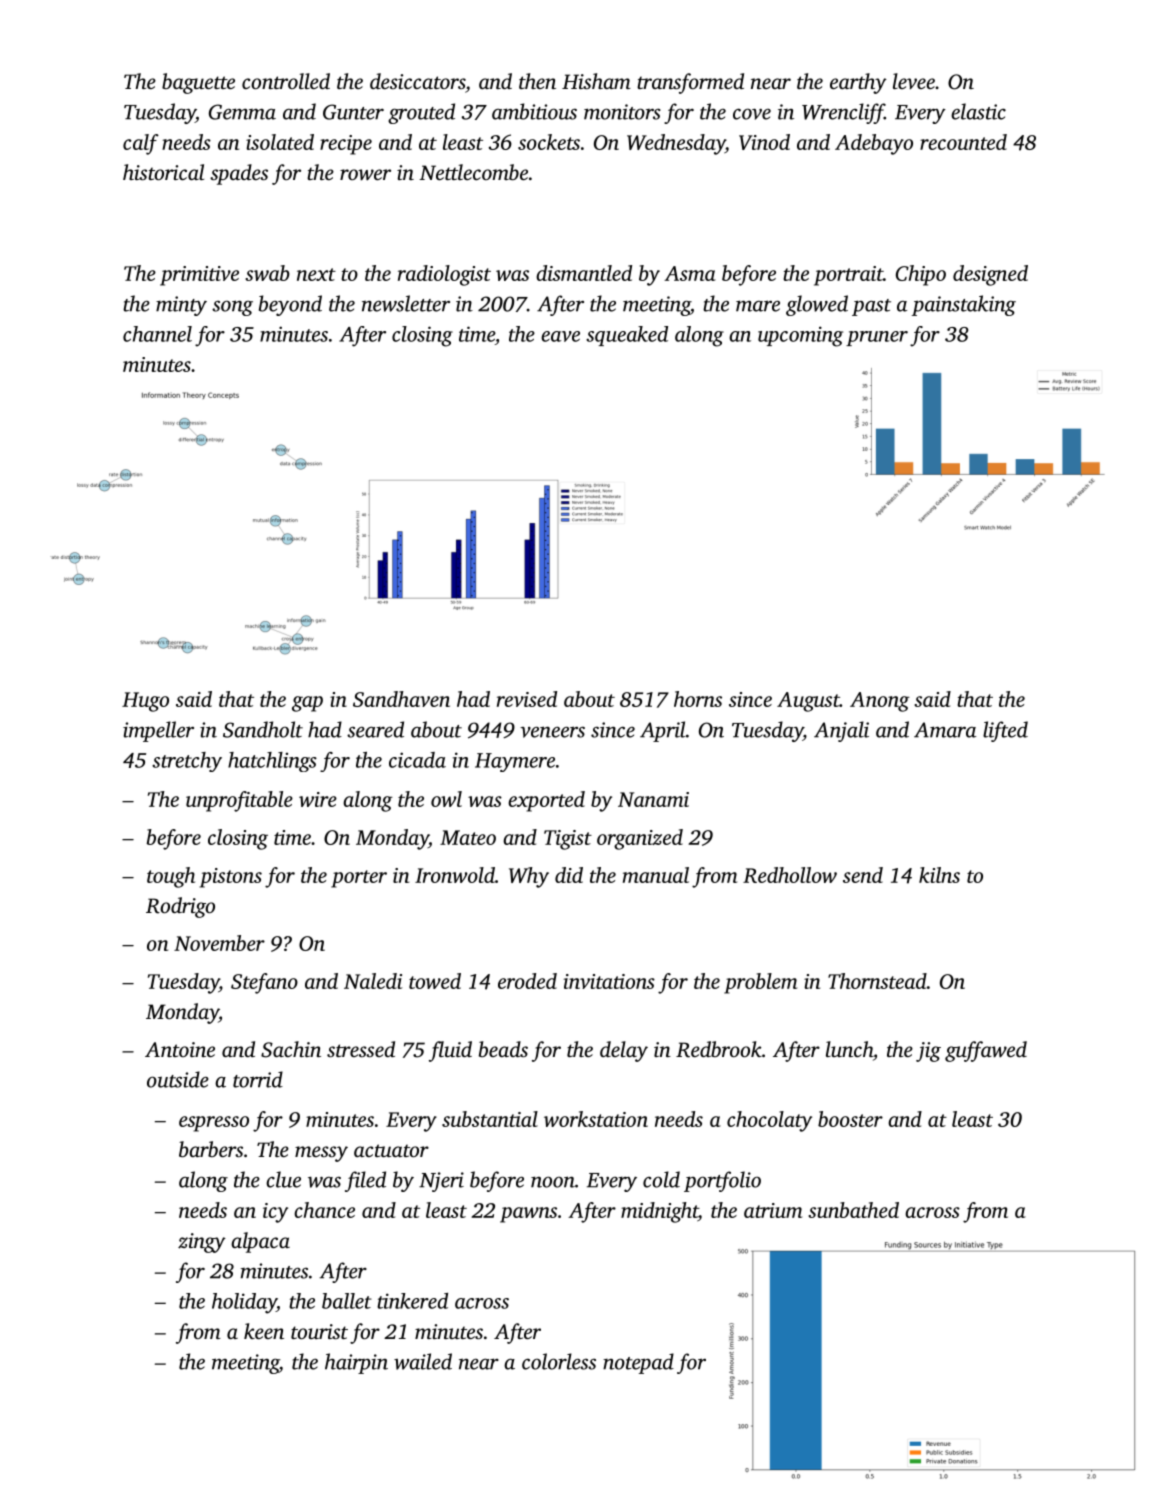 The width and height of the screenshot is (1162, 1503). What do you see at coordinates (653, 799) in the screenshot?
I see `Nanami` at bounding box center [653, 799].
